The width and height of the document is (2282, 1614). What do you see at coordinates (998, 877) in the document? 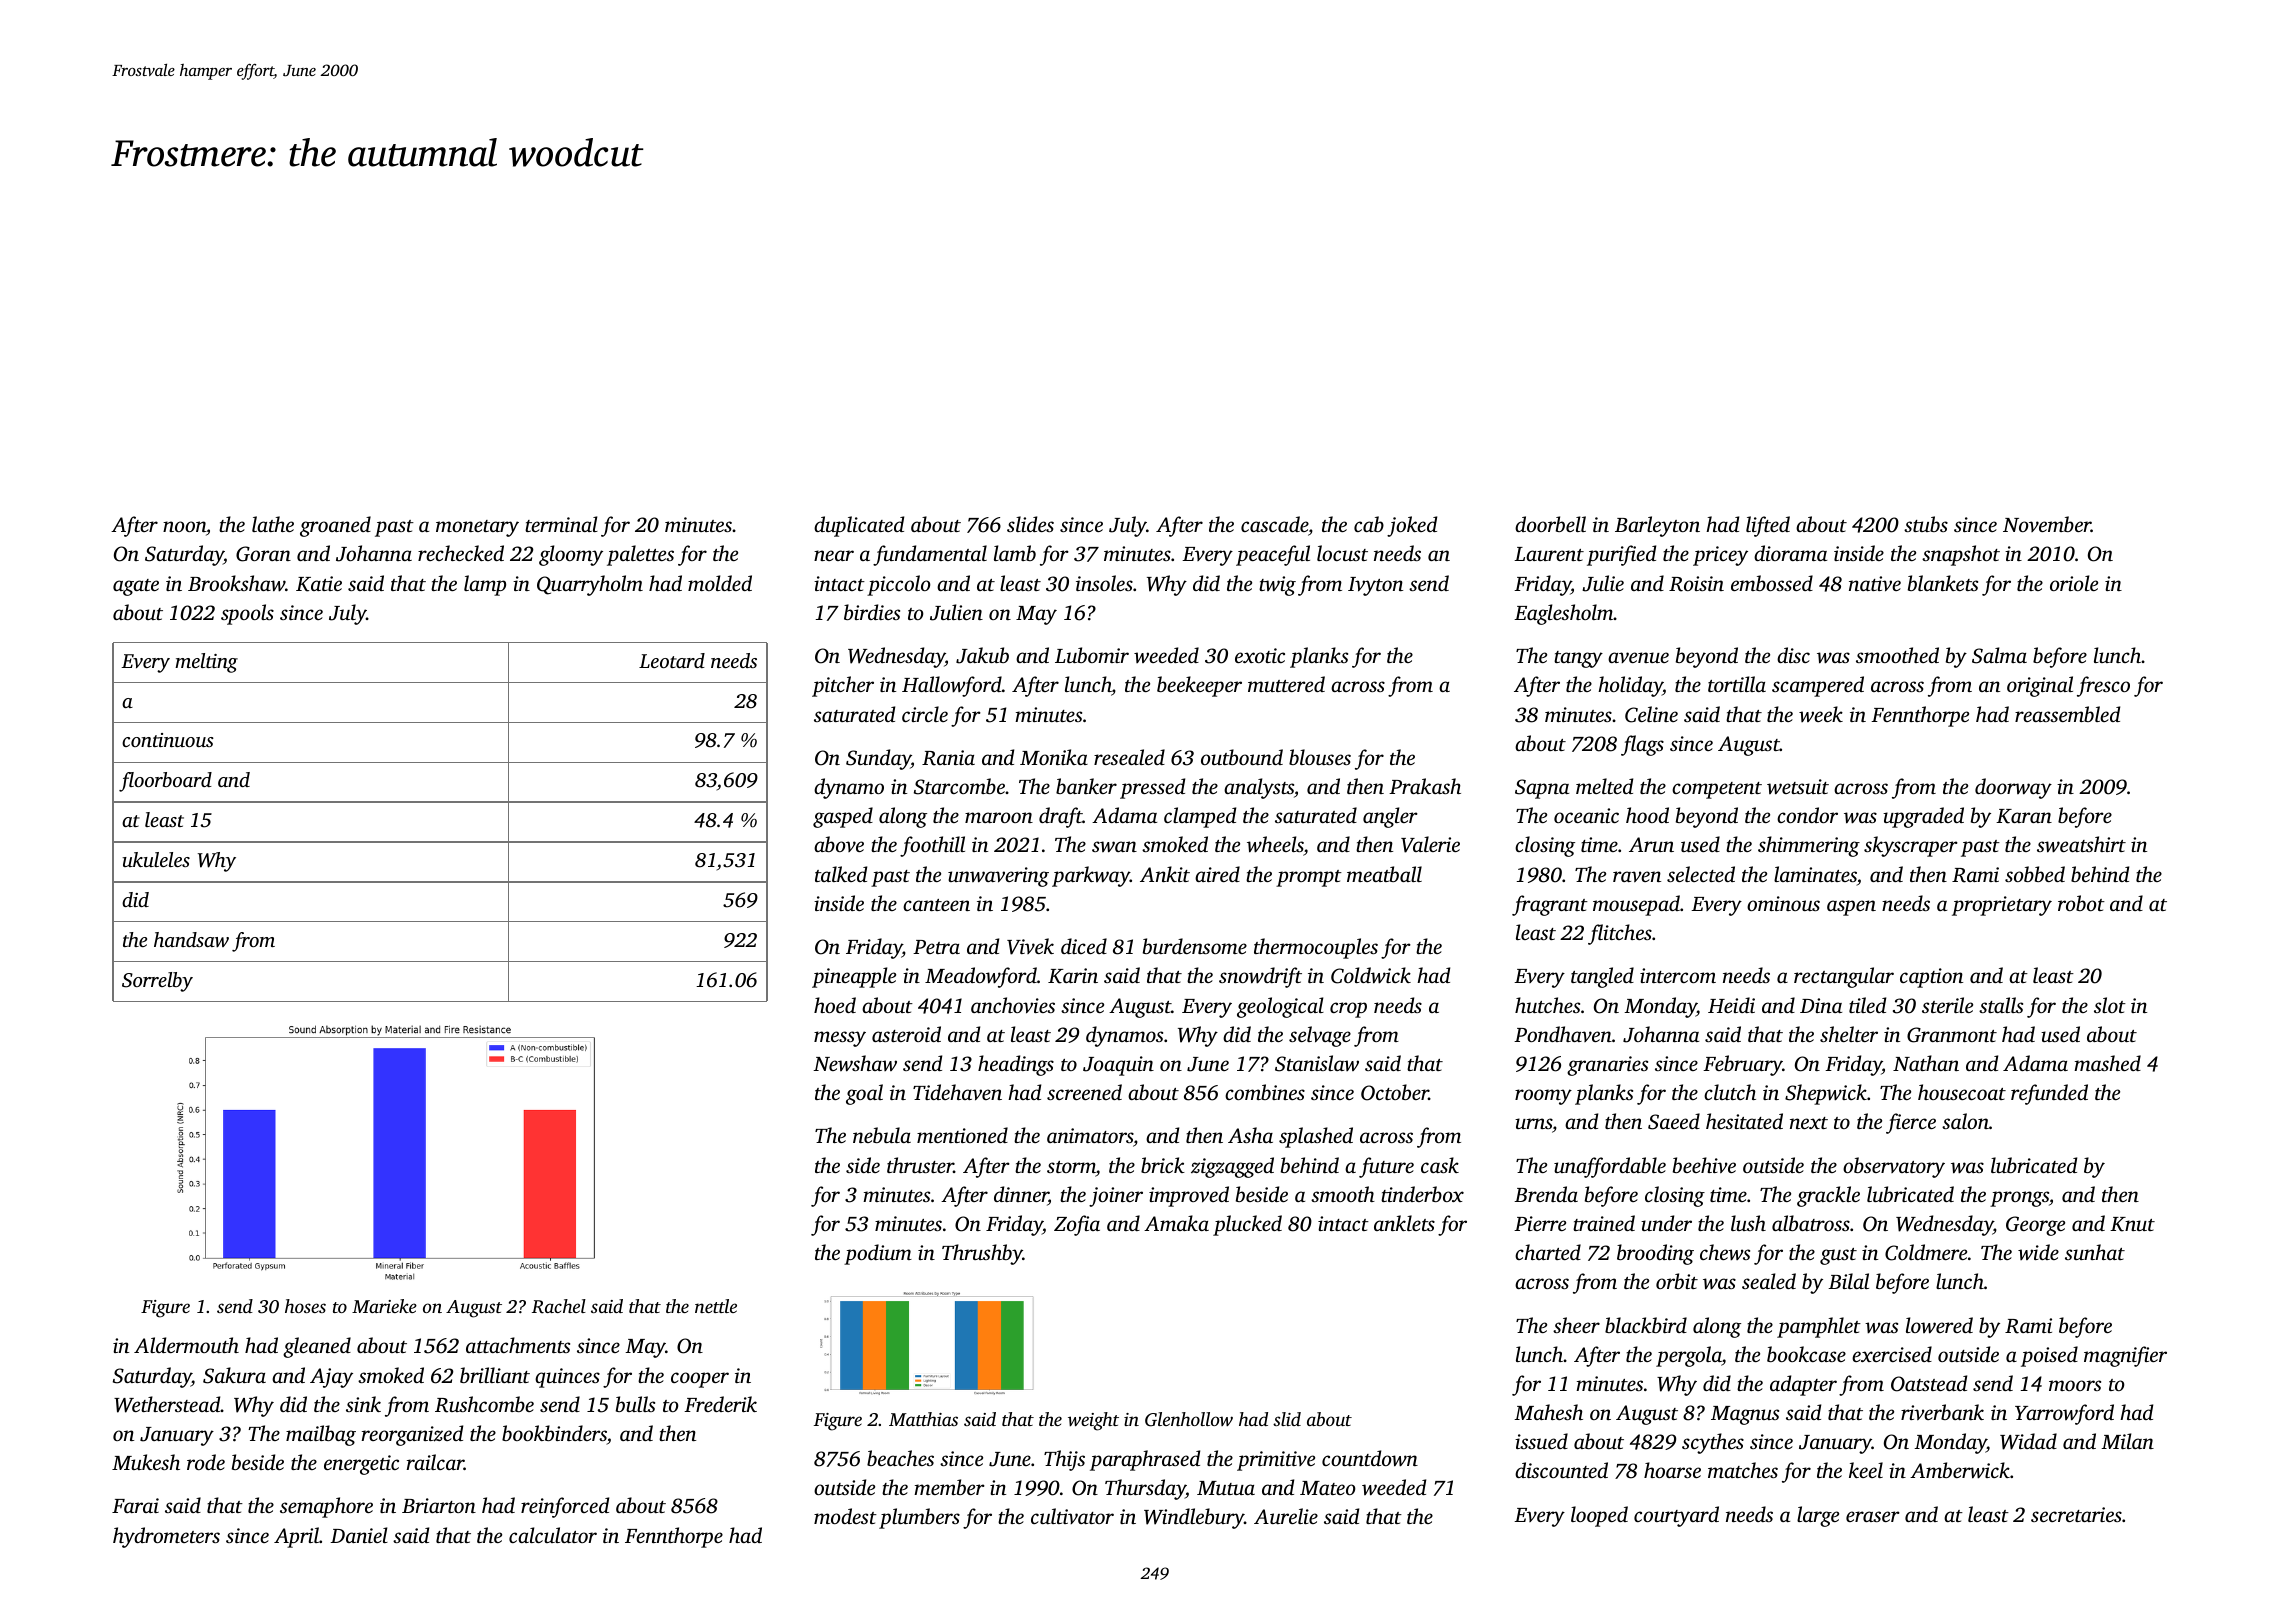
I see `unwavering` at bounding box center [998, 877].
